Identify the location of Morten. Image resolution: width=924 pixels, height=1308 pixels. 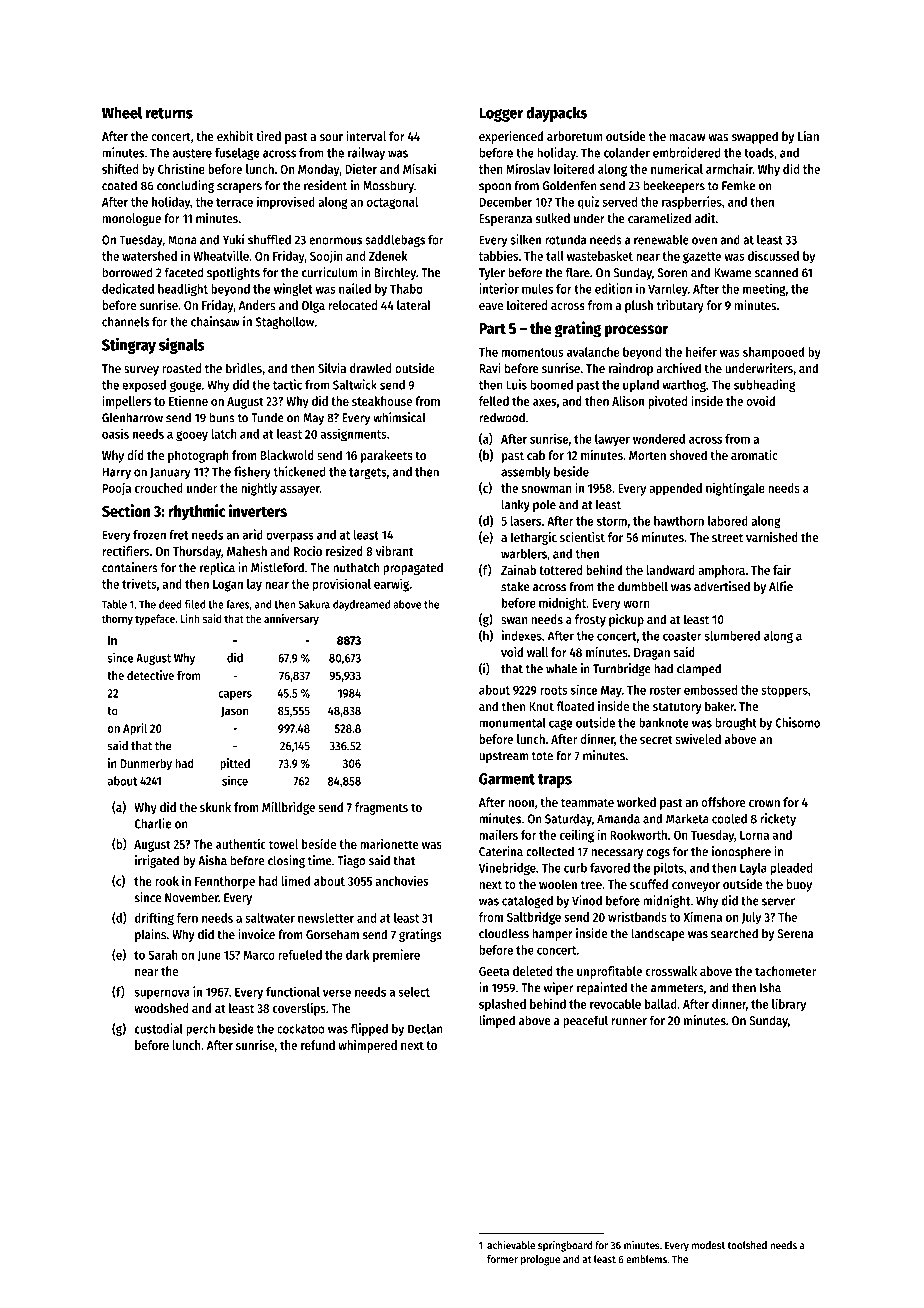
(647, 455).
